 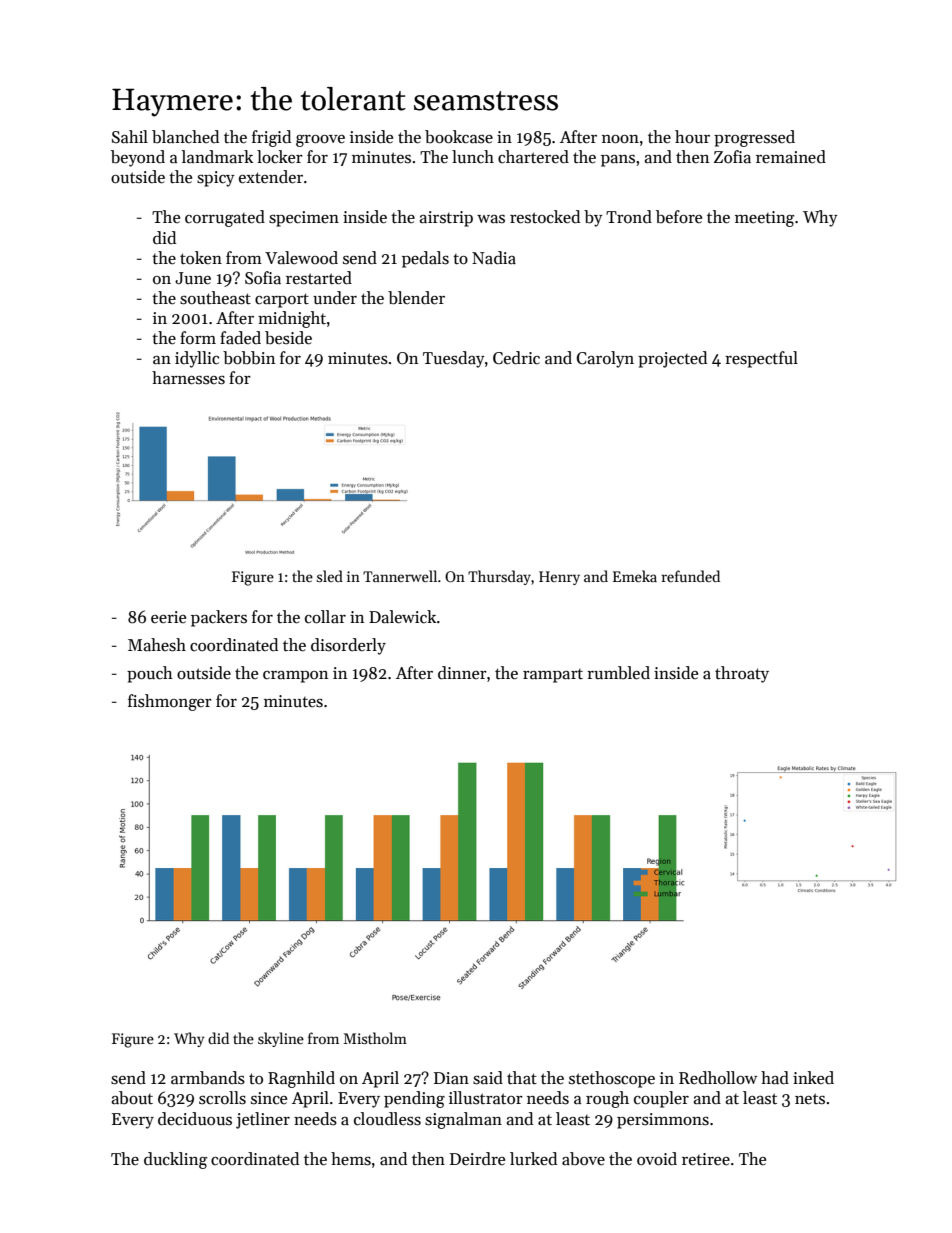 I want to click on sled, so click(x=330, y=576).
